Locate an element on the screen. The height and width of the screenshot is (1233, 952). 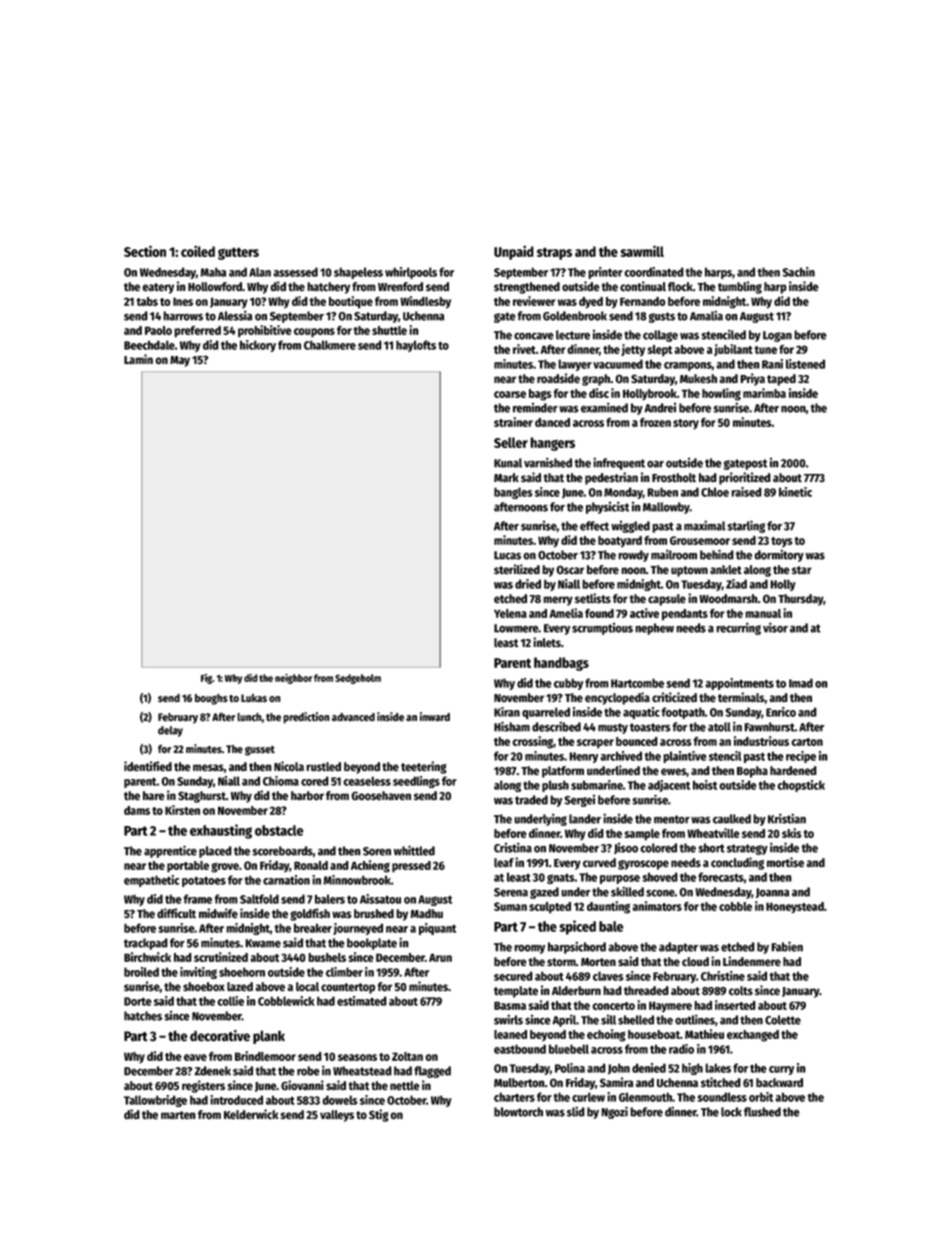
toys is located at coordinates (782, 542).
